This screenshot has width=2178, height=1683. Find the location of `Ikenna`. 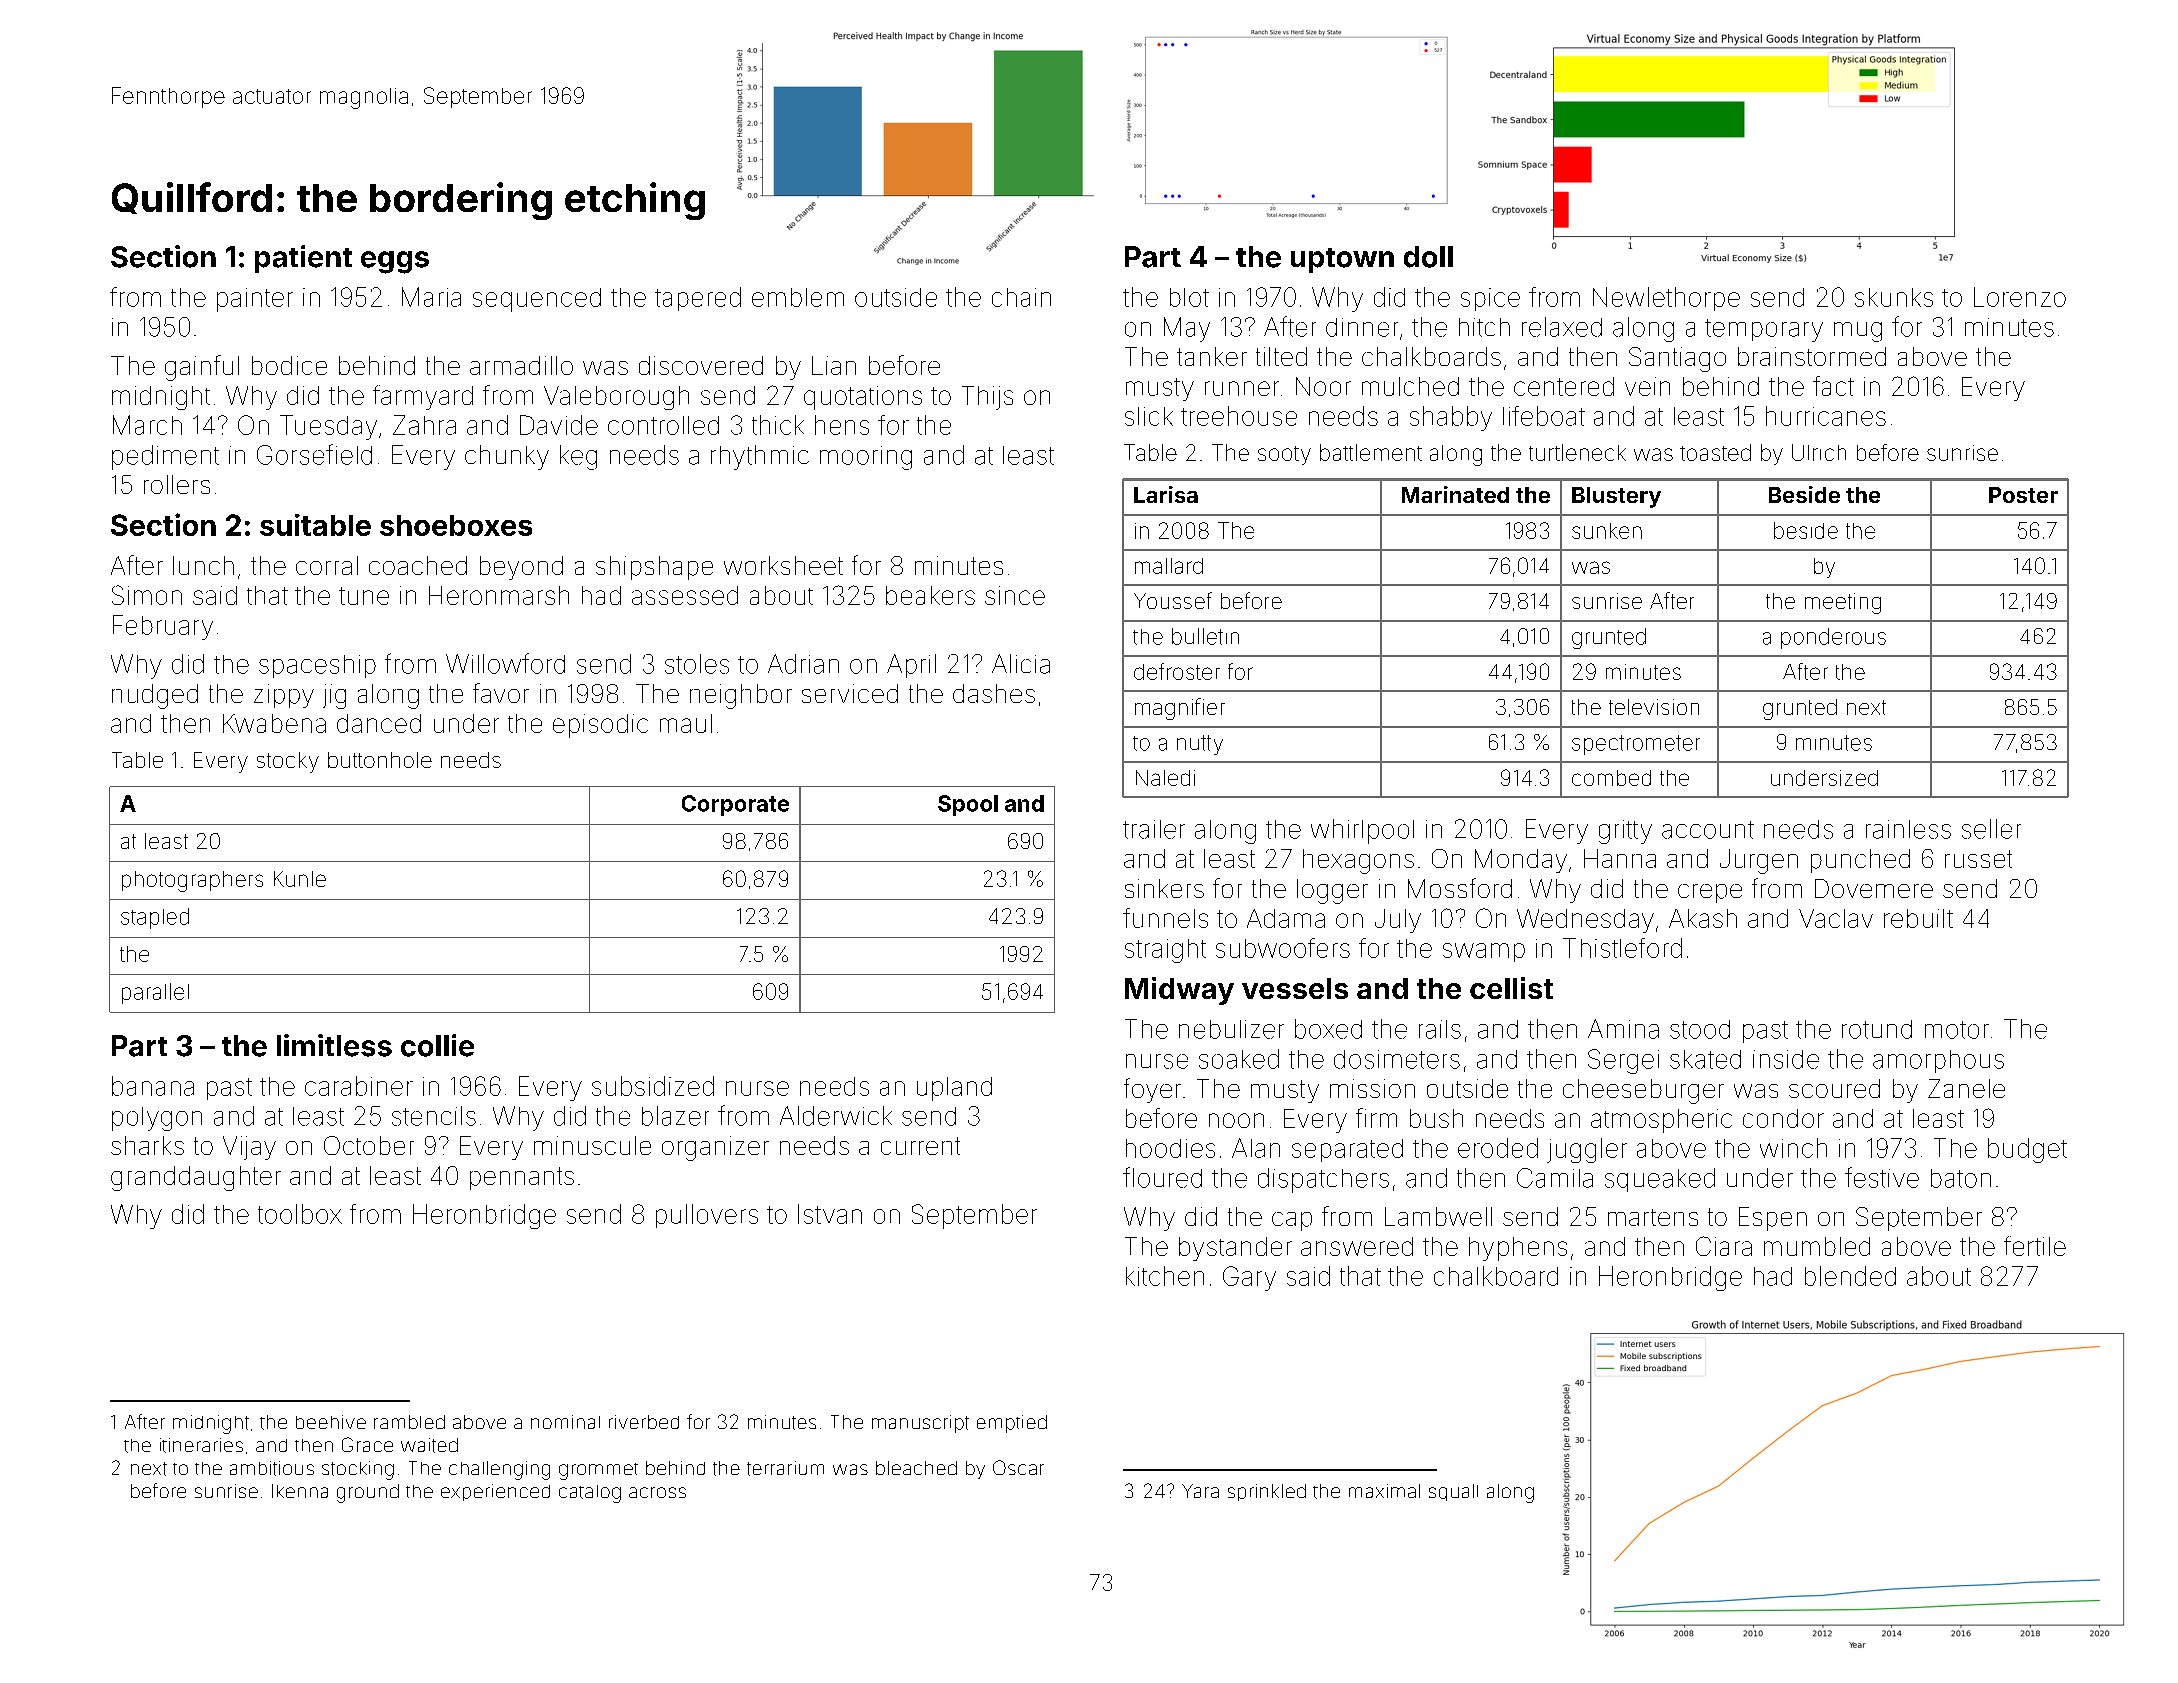

Ikenna is located at coordinates (300, 1491).
